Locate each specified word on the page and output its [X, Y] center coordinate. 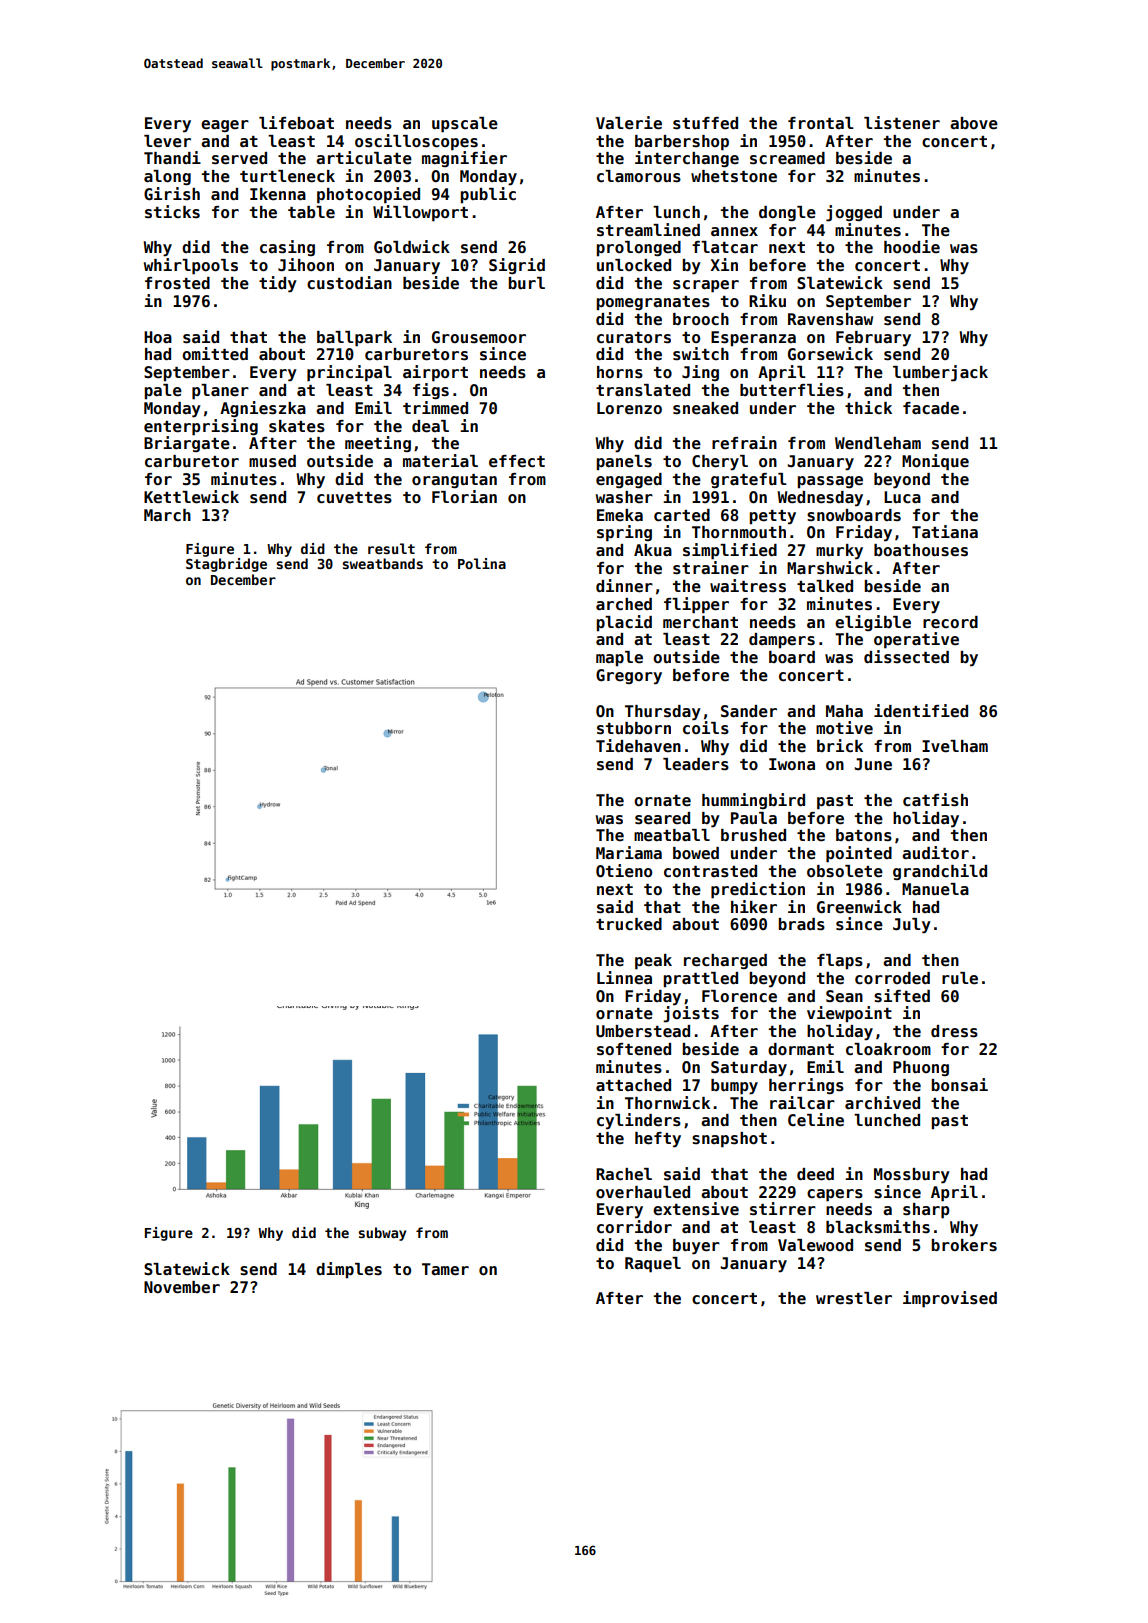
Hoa [158, 337]
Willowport [420, 213]
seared [662, 818]
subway [382, 1234]
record [950, 622]
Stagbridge [226, 565]
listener [902, 123]
